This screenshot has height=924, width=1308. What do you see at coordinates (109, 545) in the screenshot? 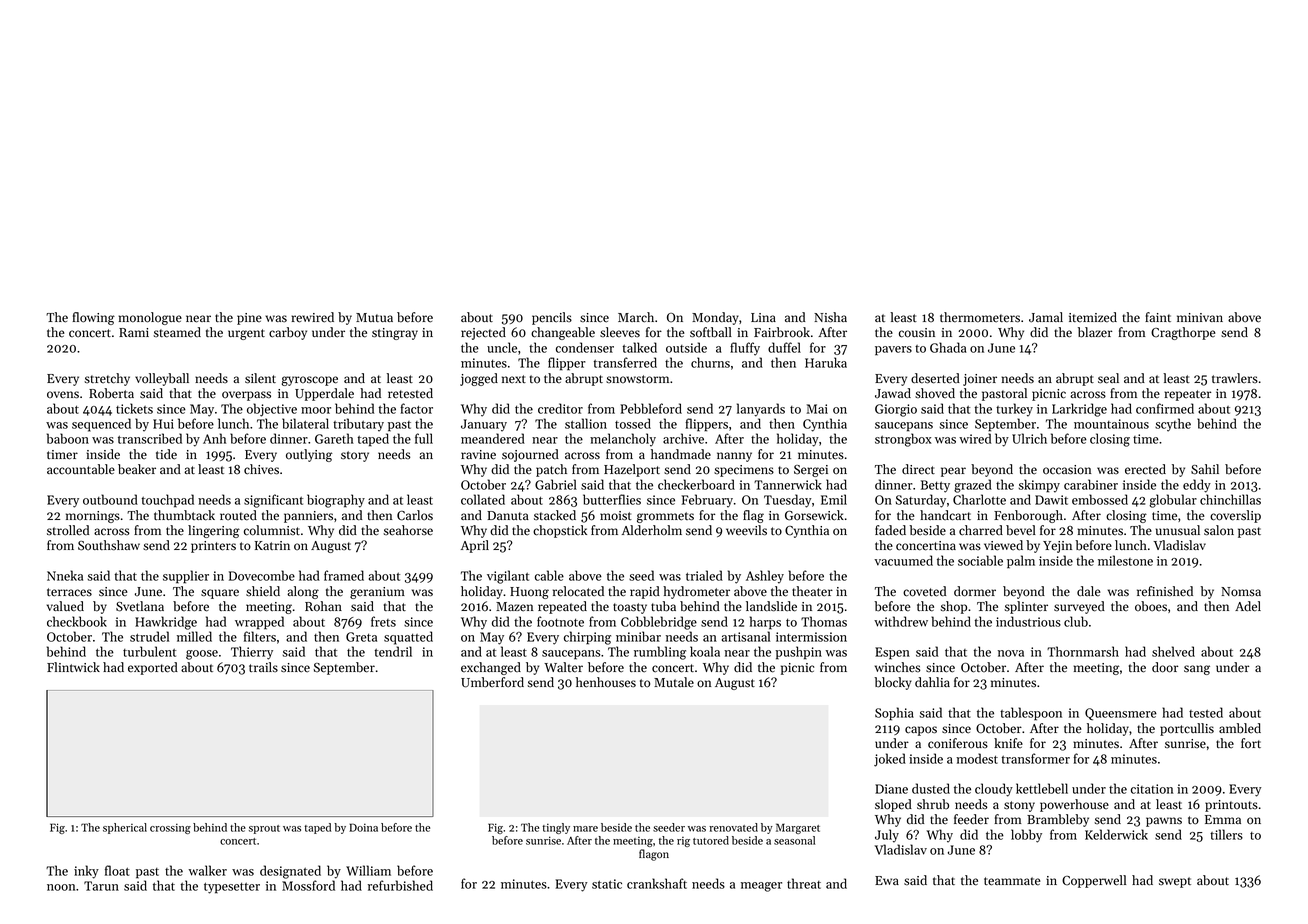
I see `Southshaw` at bounding box center [109, 545].
